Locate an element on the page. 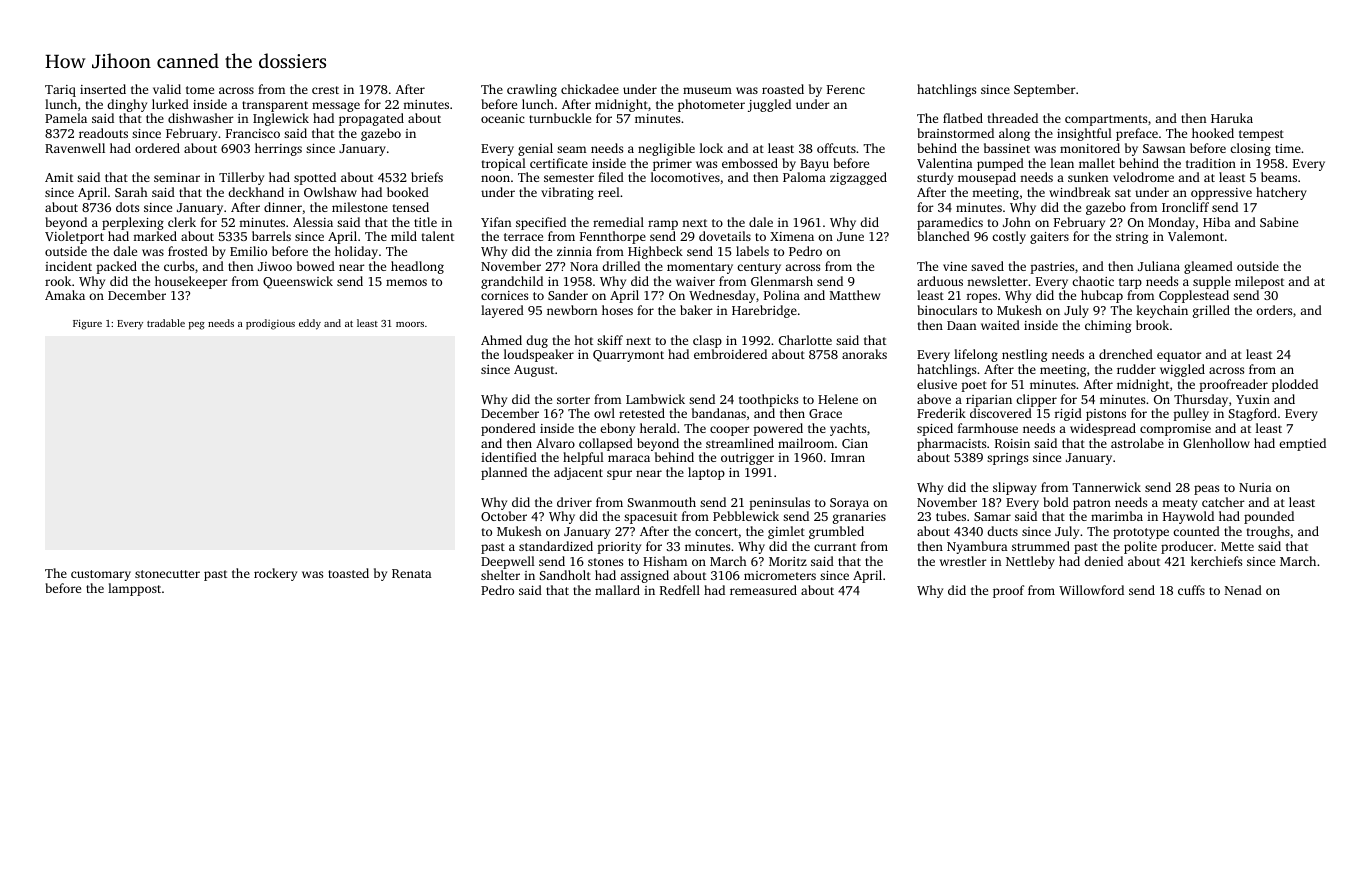 The image size is (1372, 887). peg is located at coordinates (197, 326).
